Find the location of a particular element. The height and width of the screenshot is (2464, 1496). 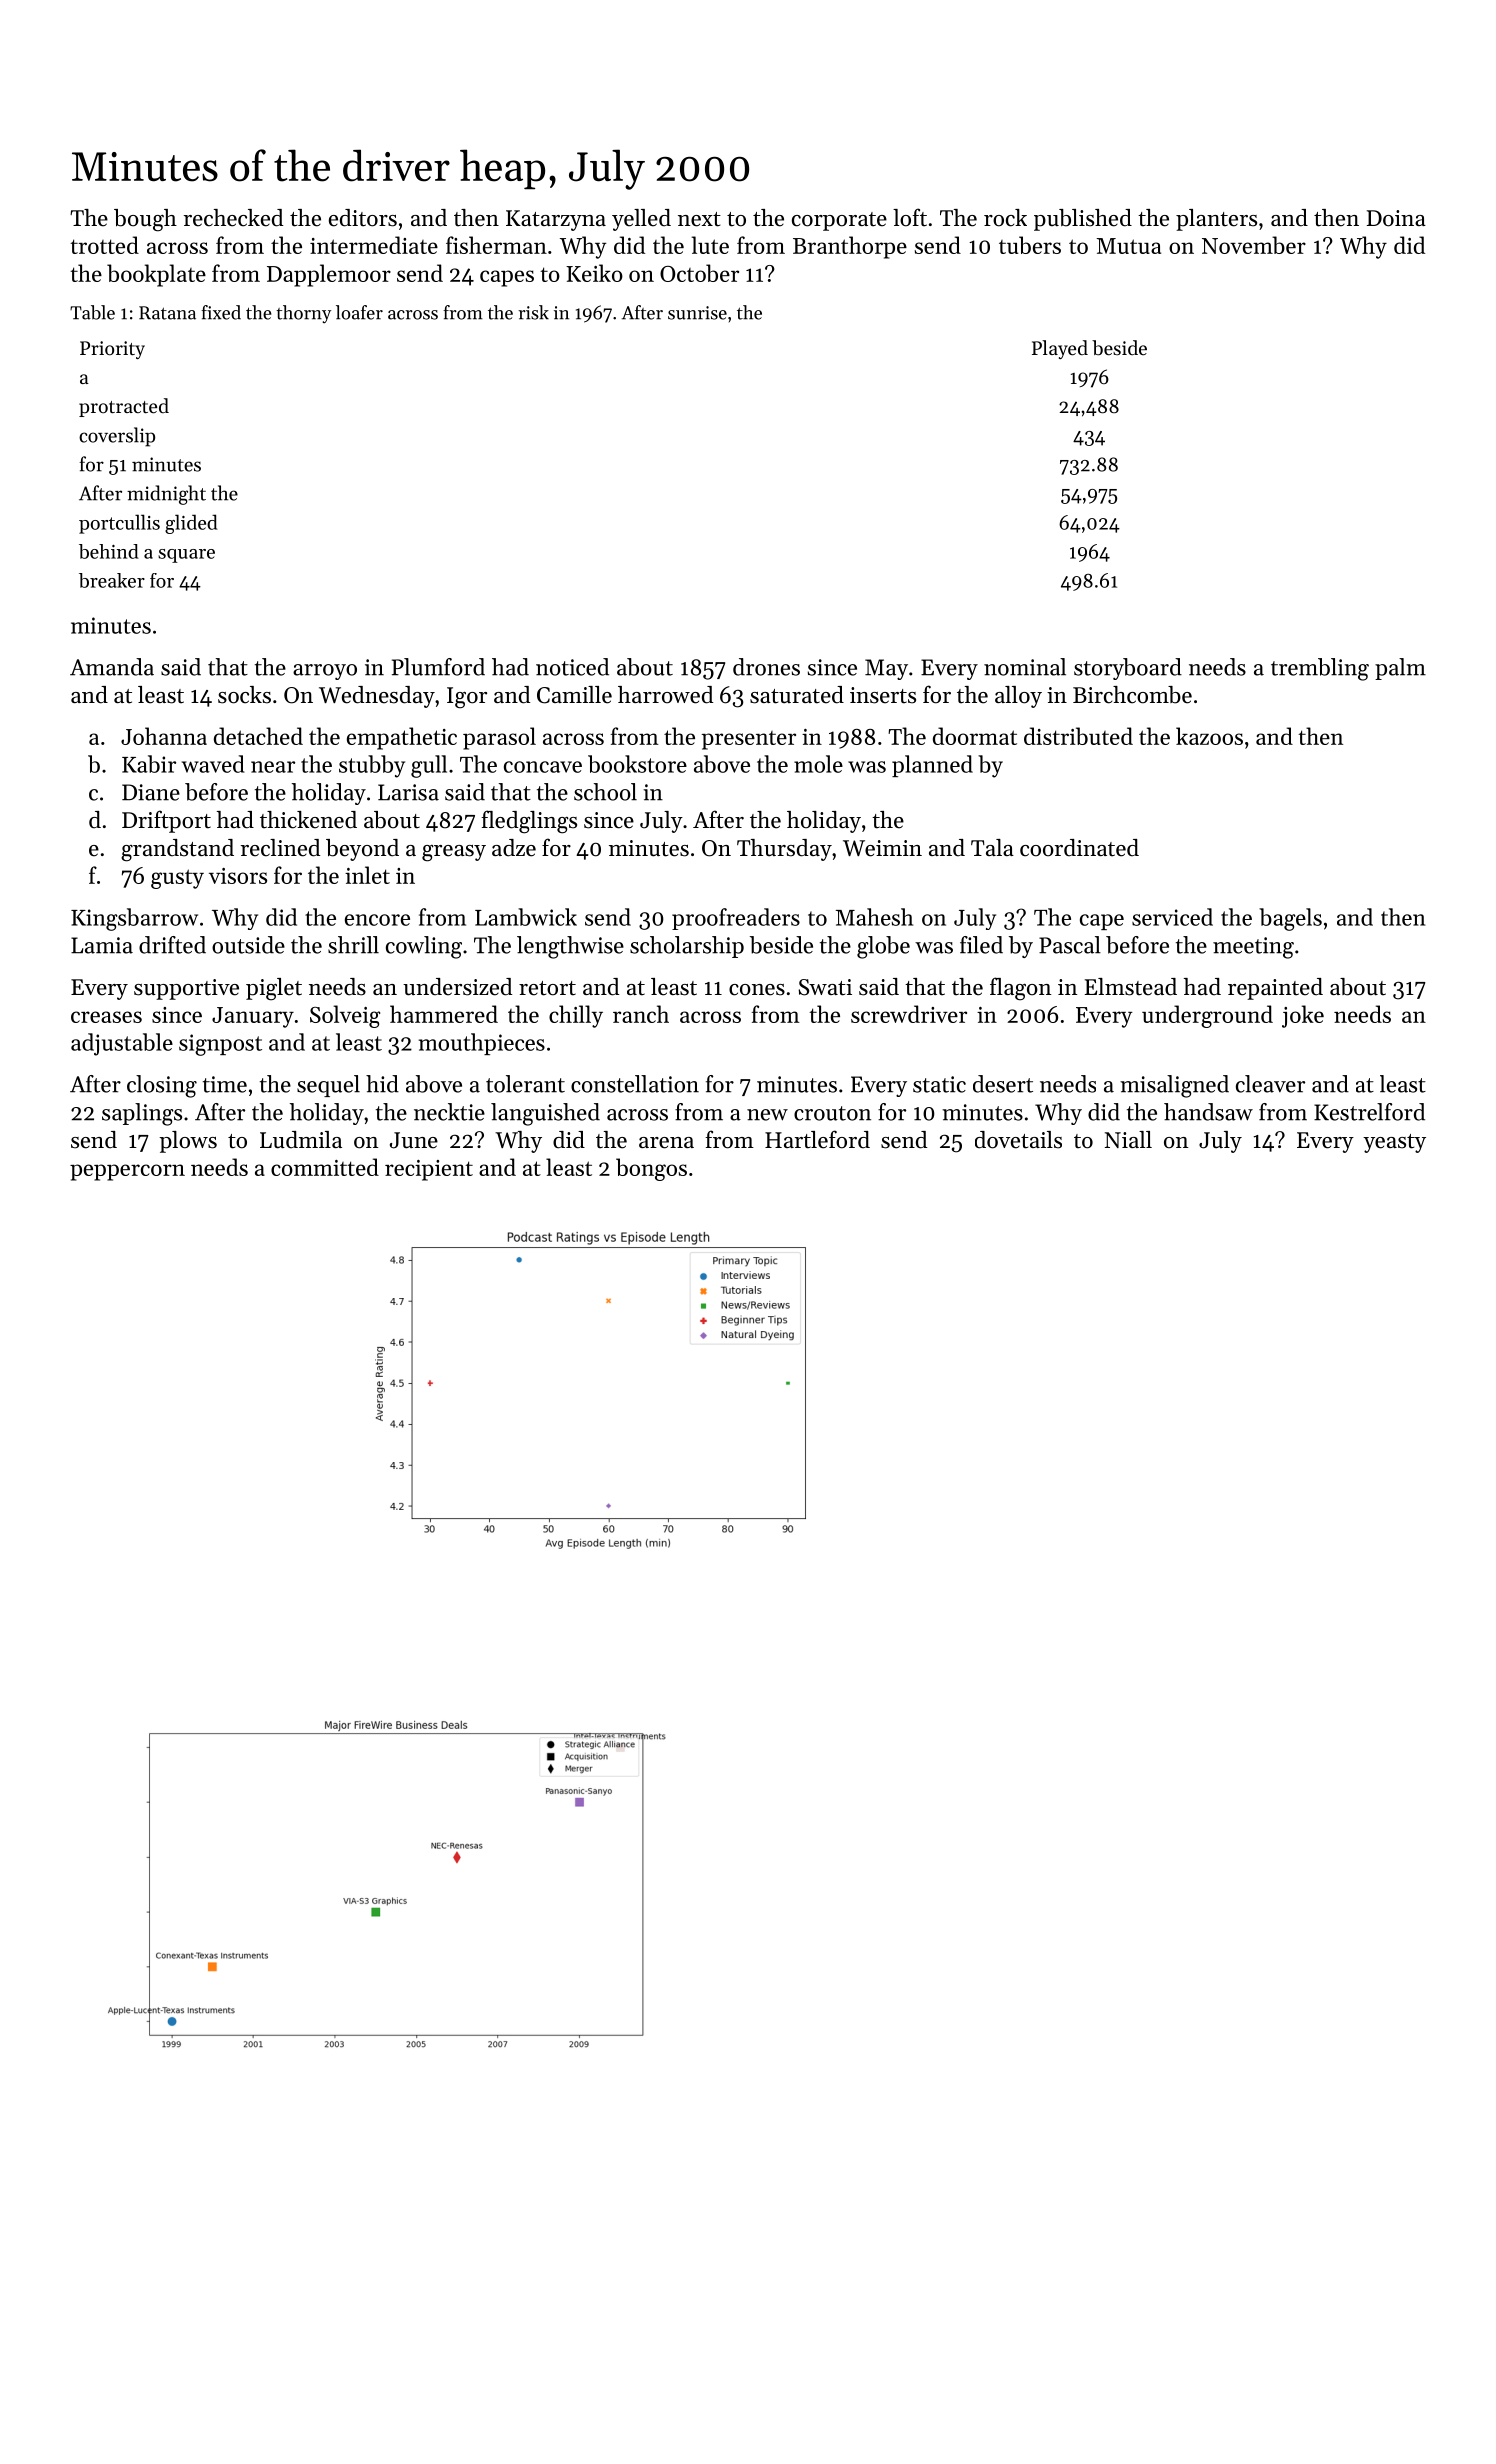

Mutua is located at coordinates (1129, 246).
